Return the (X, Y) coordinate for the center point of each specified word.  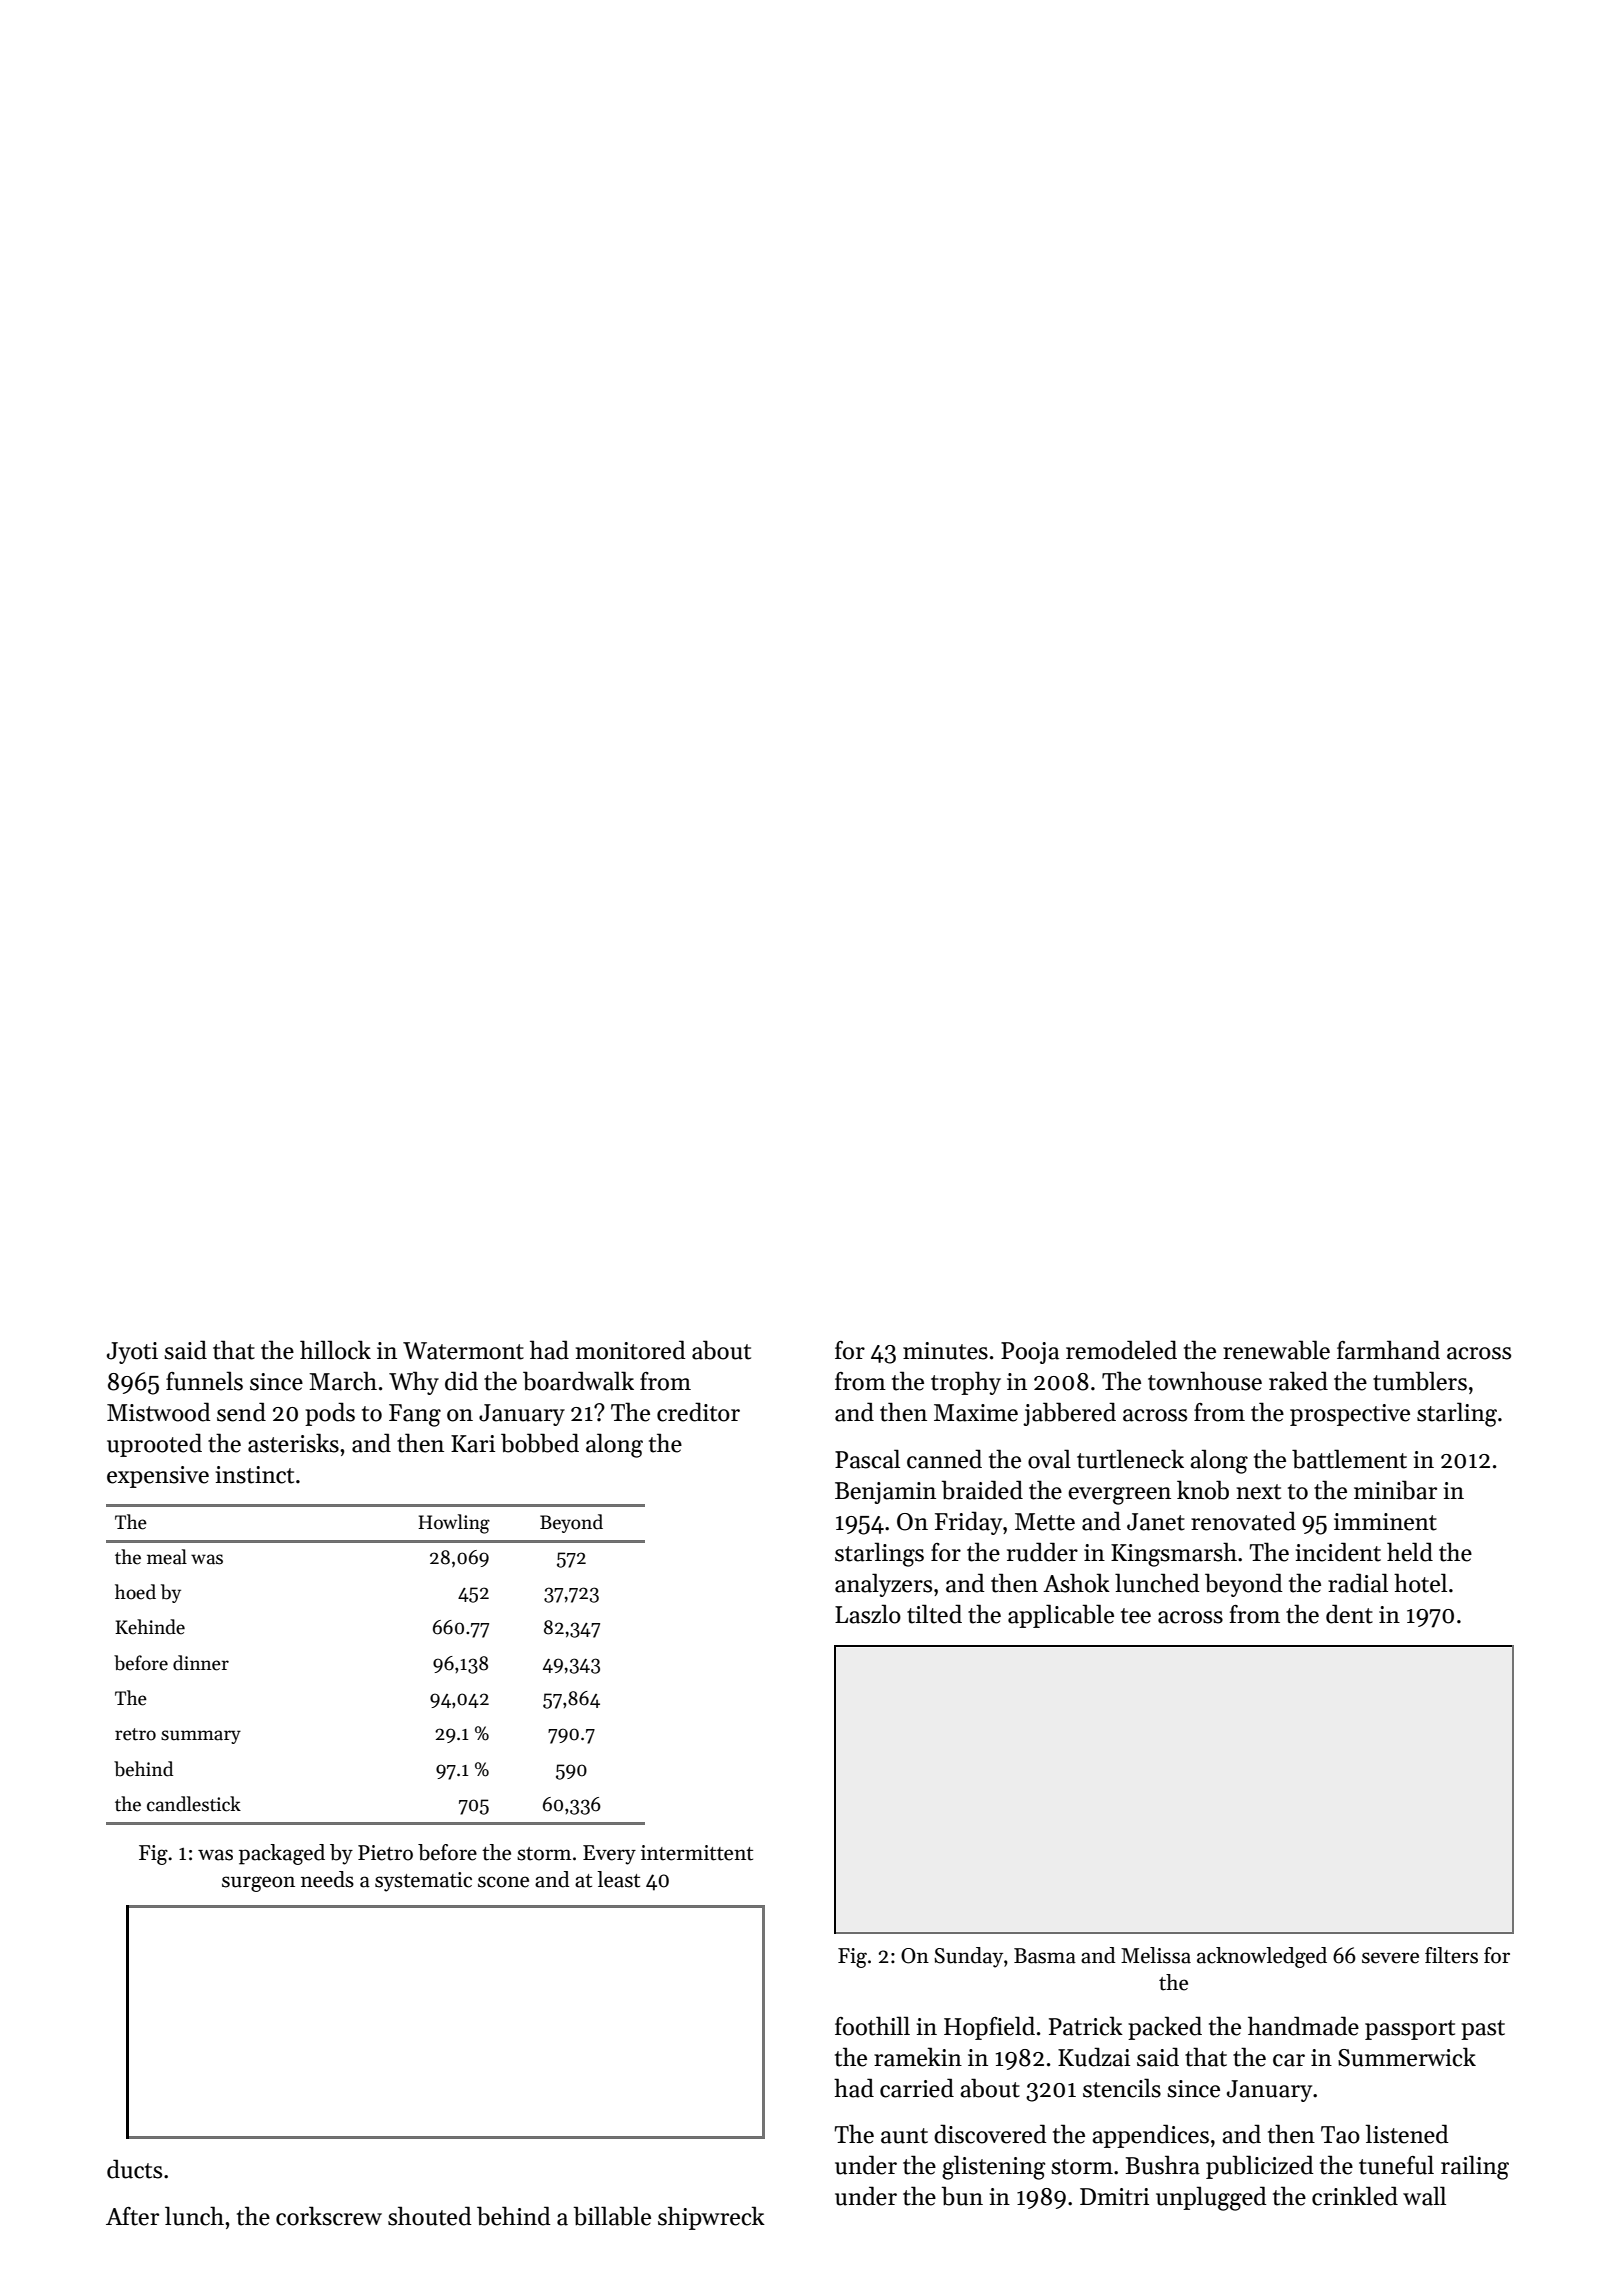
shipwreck (711, 2218)
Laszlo (868, 1614)
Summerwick (1407, 2057)
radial (1358, 1583)
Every (609, 1855)
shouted (430, 2216)
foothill (872, 2026)
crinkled (1355, 2196)
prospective (1350, 1415)
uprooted (154, 1445)
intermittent (697, 1853)
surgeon (258, 1884)
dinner (201, 1663)
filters (1451, 1955)
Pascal (867, 1459)
